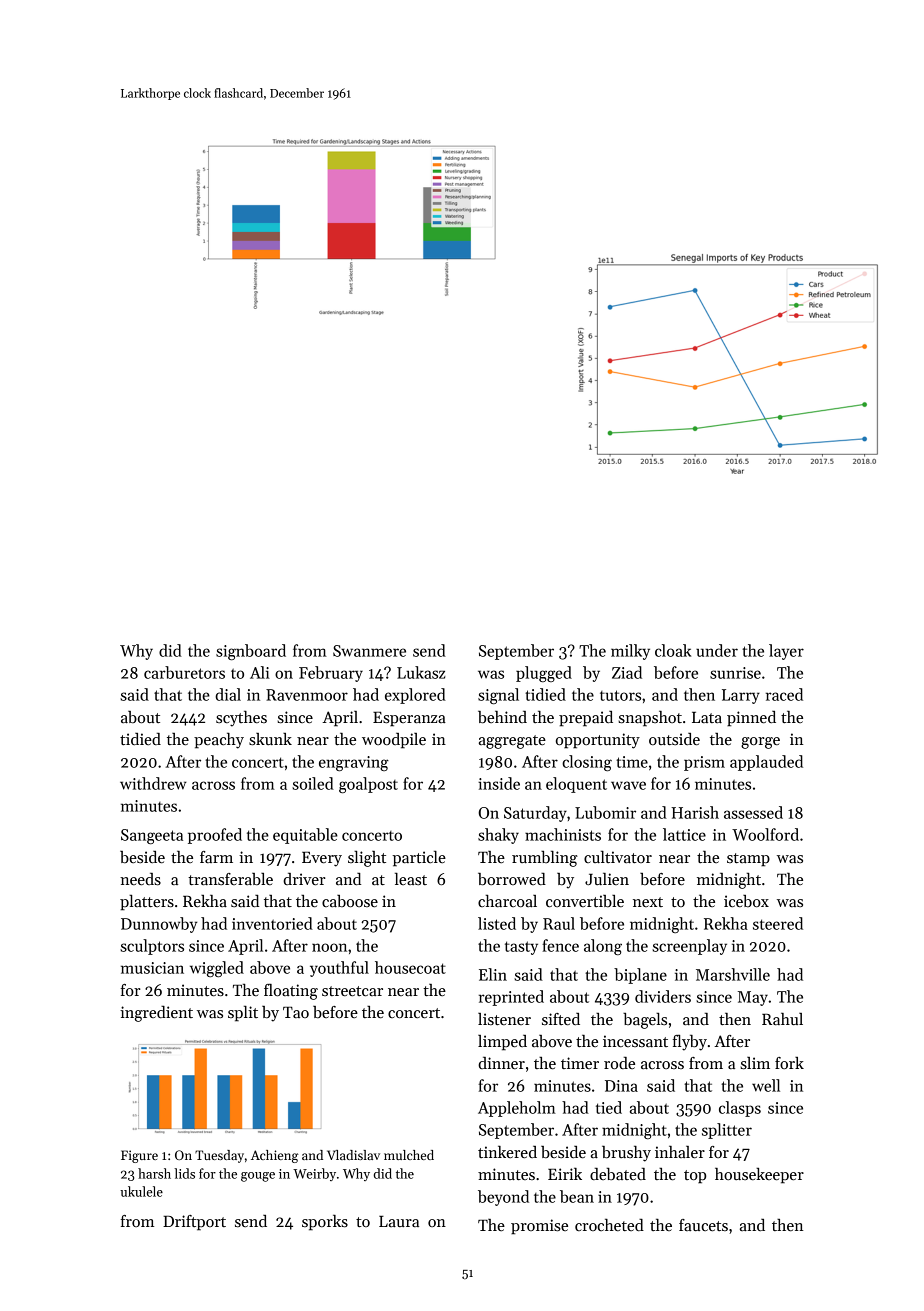  What do you see at coordinates (587, 763) in the image?
I see `closing` at bounding box center [587, 763].
